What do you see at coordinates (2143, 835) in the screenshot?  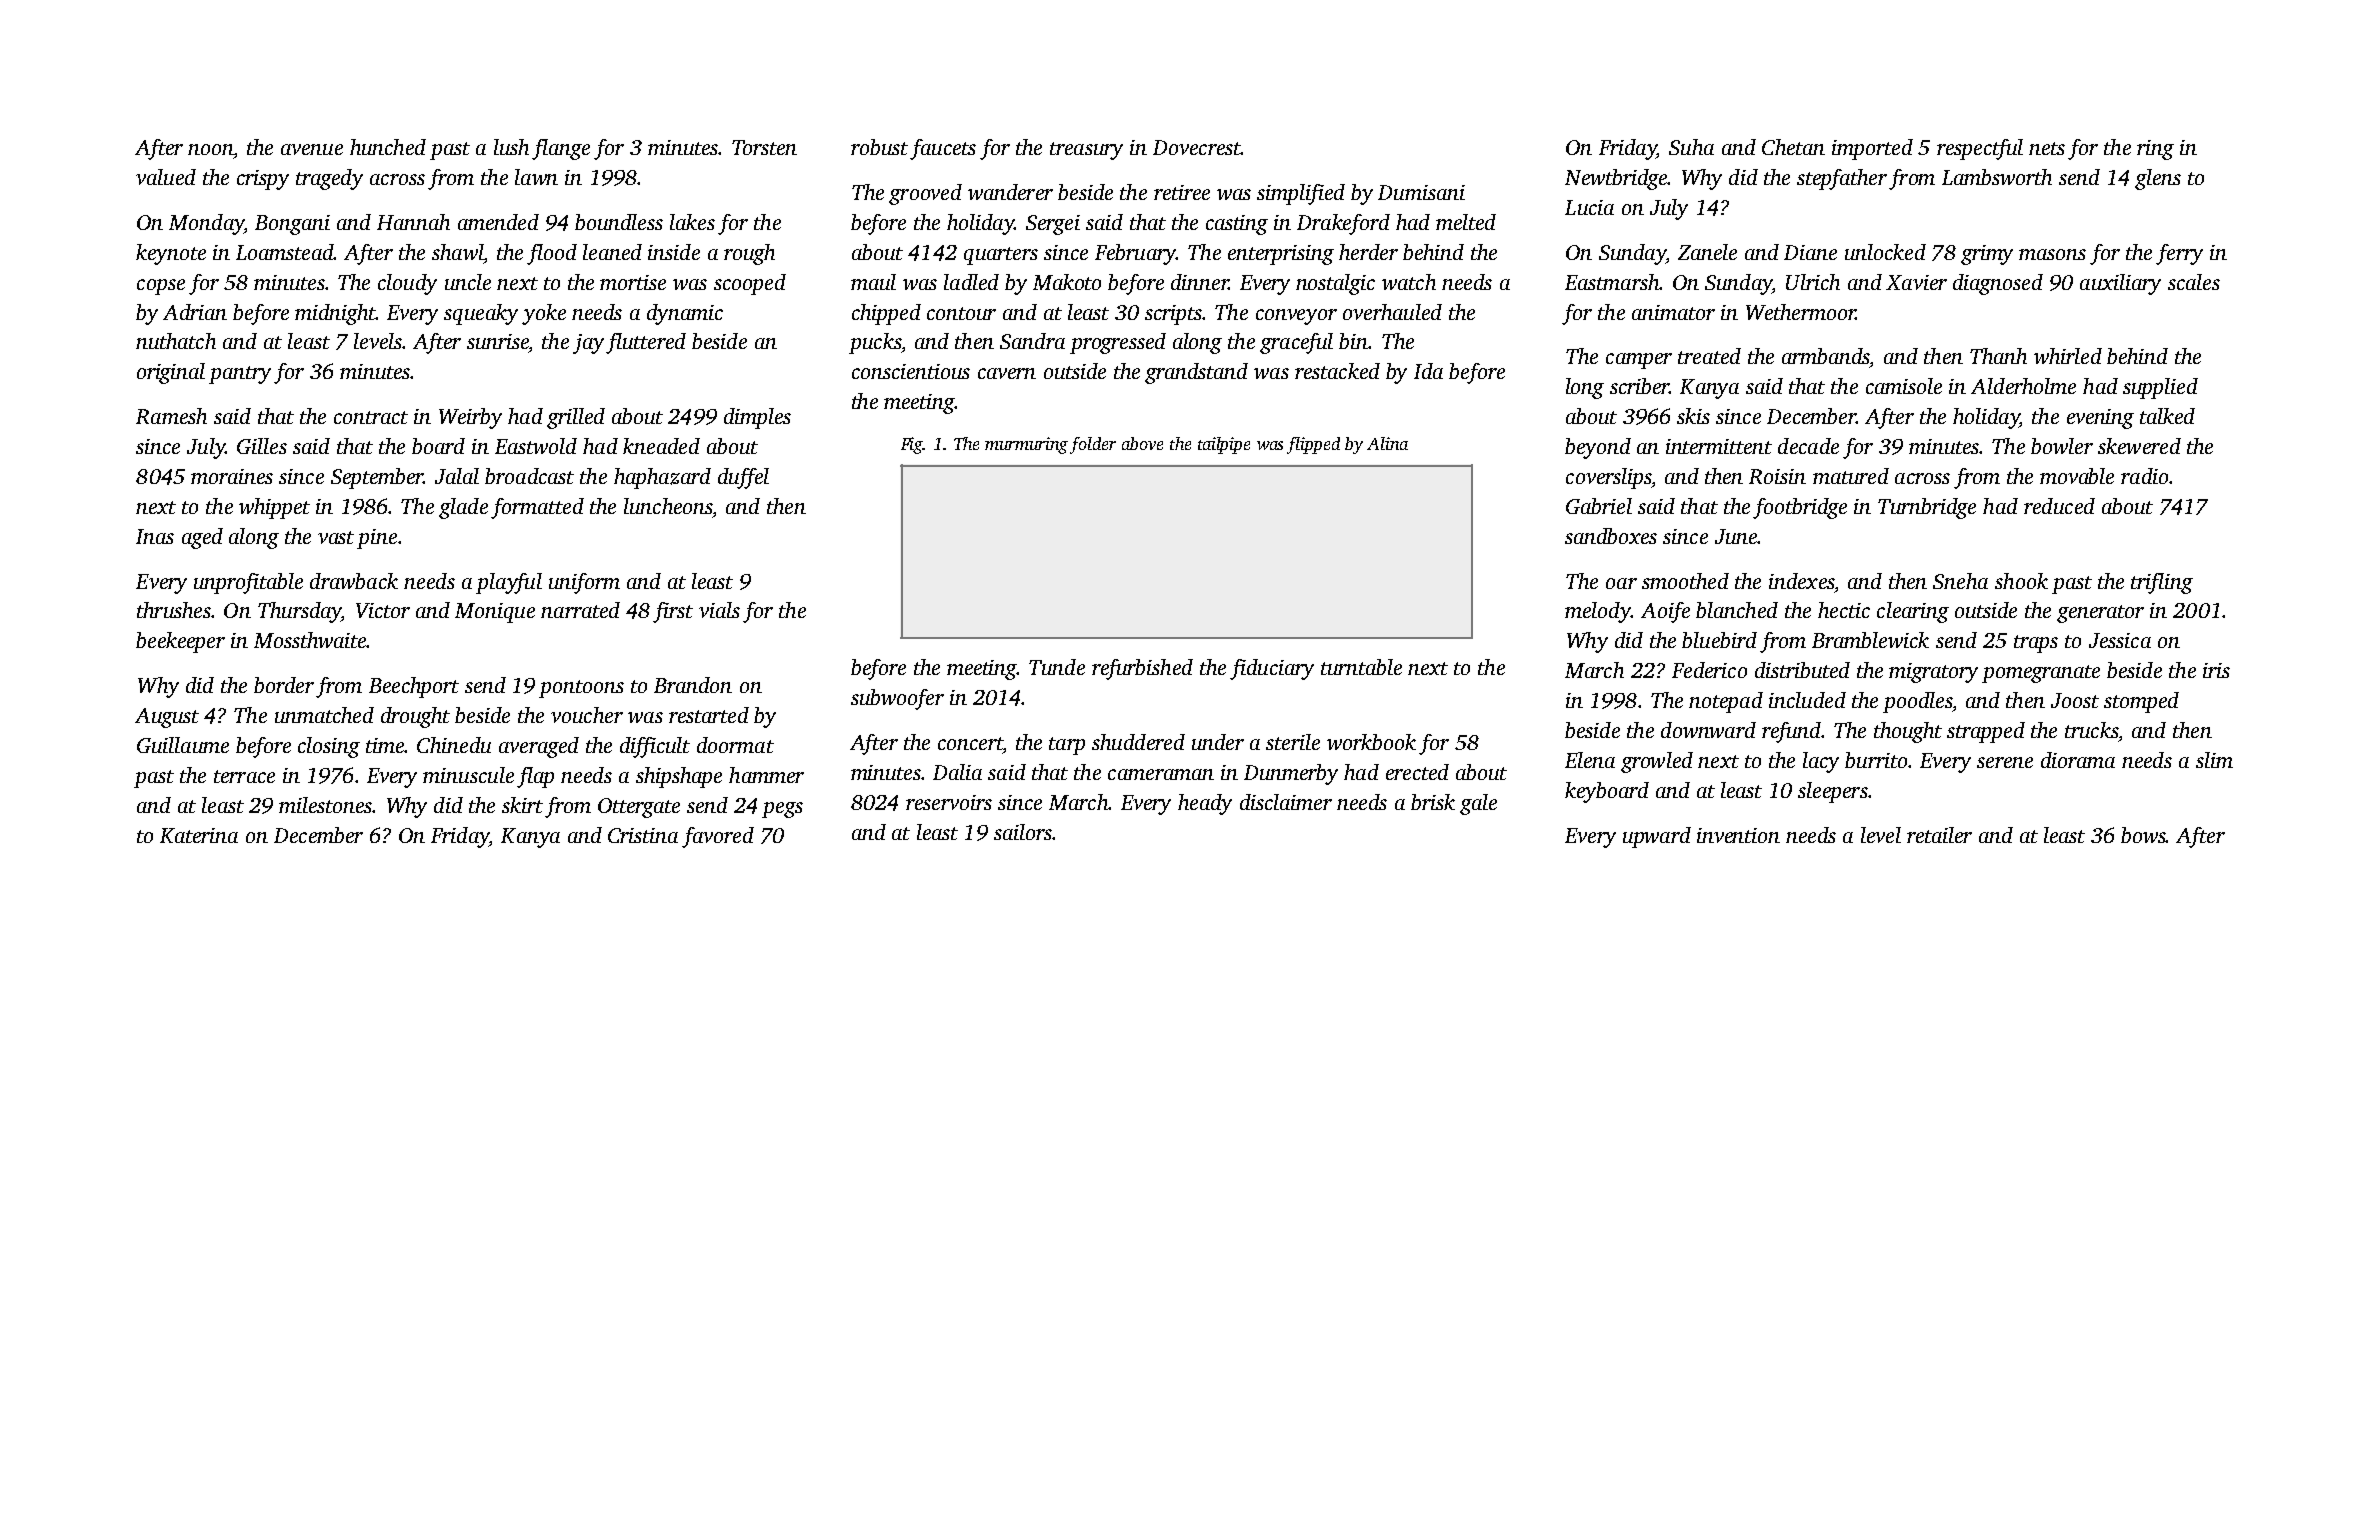 I see `bows` at bounding box center [2143, 835].
